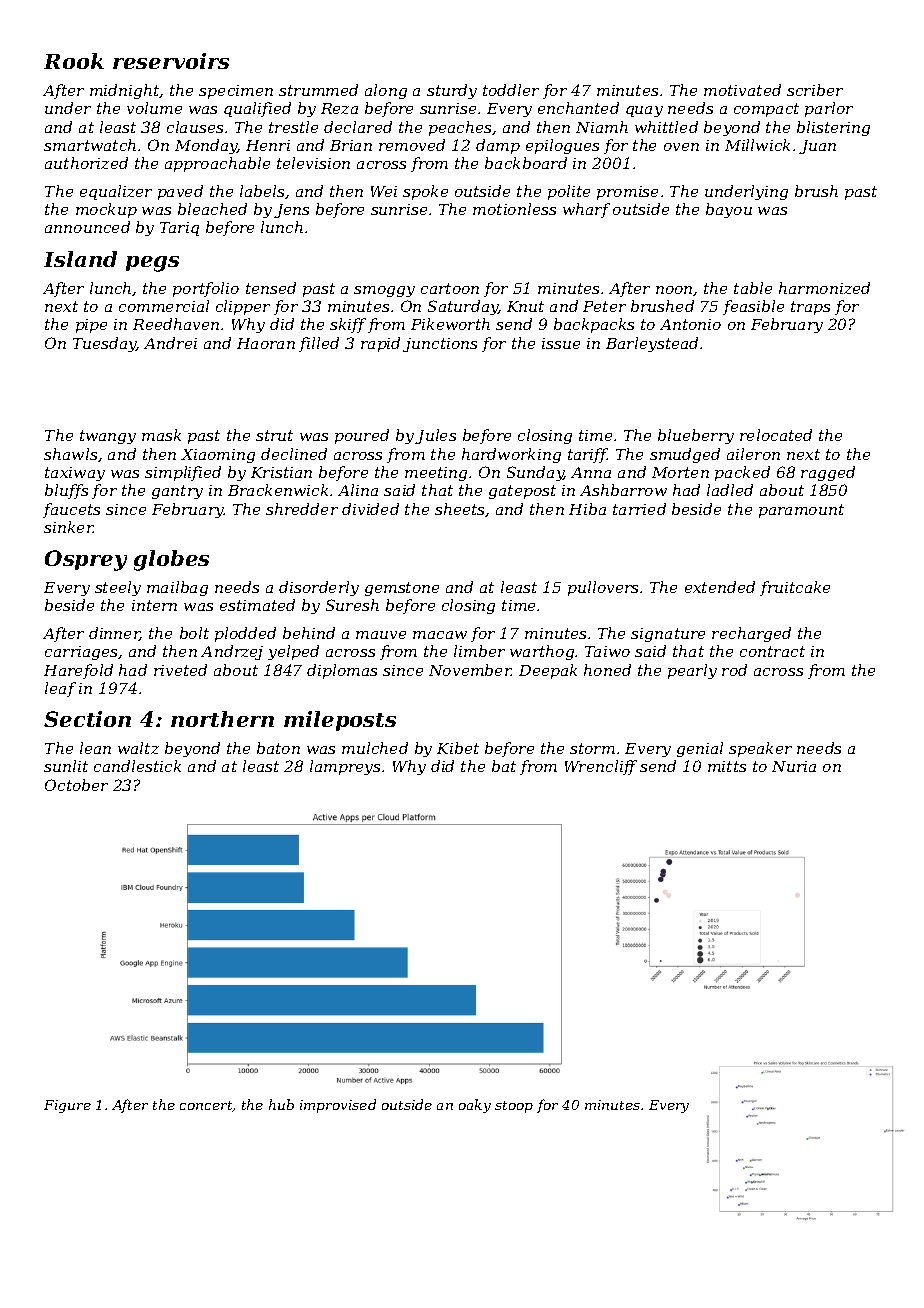 The image size is (924, 1308). Describe the element at coordinates (685, 455) in the screenshot. I see `smudged` at that location.
